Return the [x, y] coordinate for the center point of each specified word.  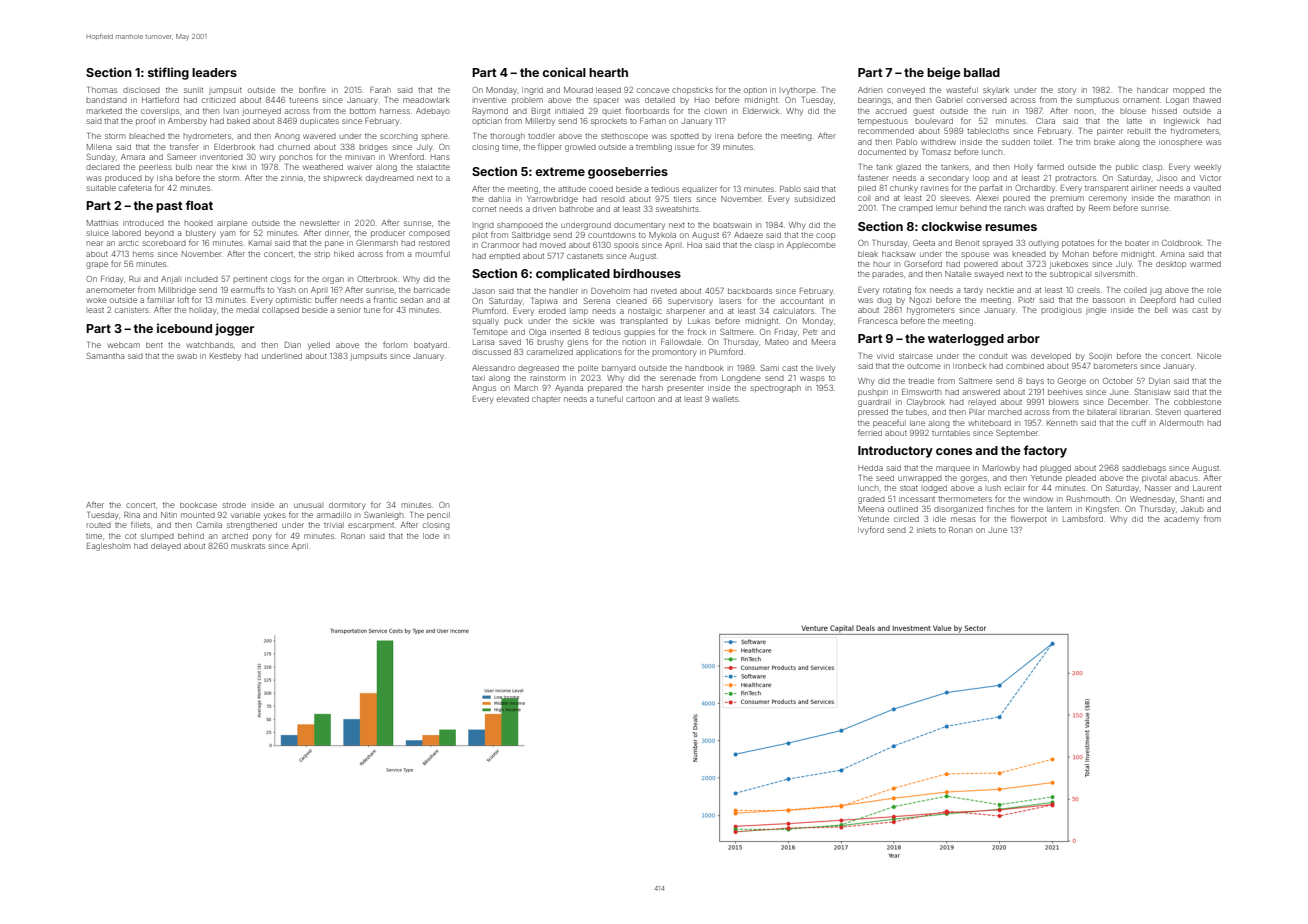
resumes [1011, 227]
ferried [870, 432]
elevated [513, 399]
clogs [281, 280]
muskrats [248, 546]
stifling [168, 73]
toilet [1043, 142]
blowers [1064, 402]
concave [653, 90]
